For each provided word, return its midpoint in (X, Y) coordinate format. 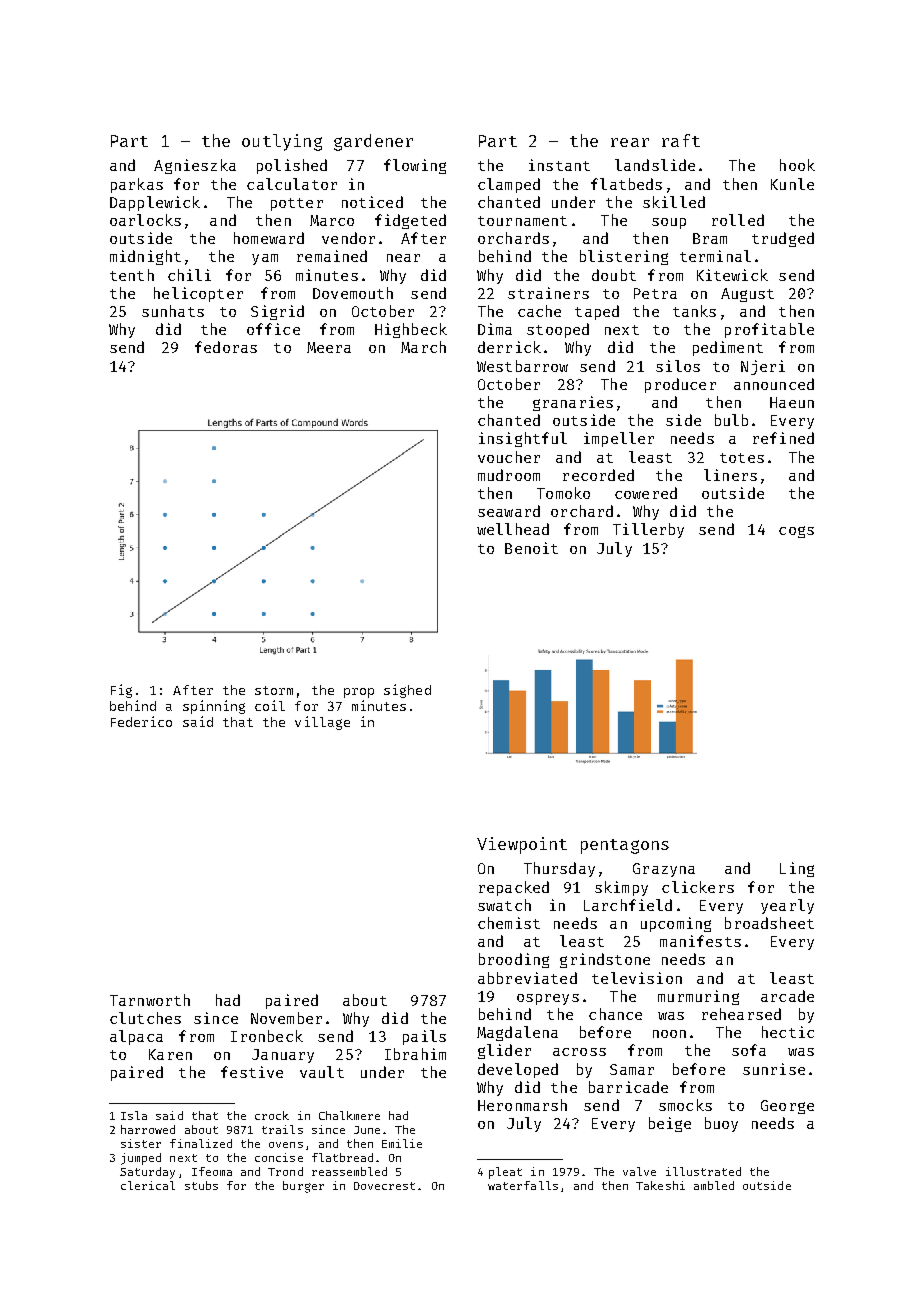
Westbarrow (522, 366)
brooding (514, 960)
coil (270, 705)
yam (265, 259)
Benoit (531, 548)
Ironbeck (267, 1036)
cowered (646, 493)
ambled (714, 1185)
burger (303, 1187)
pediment (728, 348)
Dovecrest (384, 1186)
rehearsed (741, 1014)
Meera (329, 347)
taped (597, 312)
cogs (796, 532)
